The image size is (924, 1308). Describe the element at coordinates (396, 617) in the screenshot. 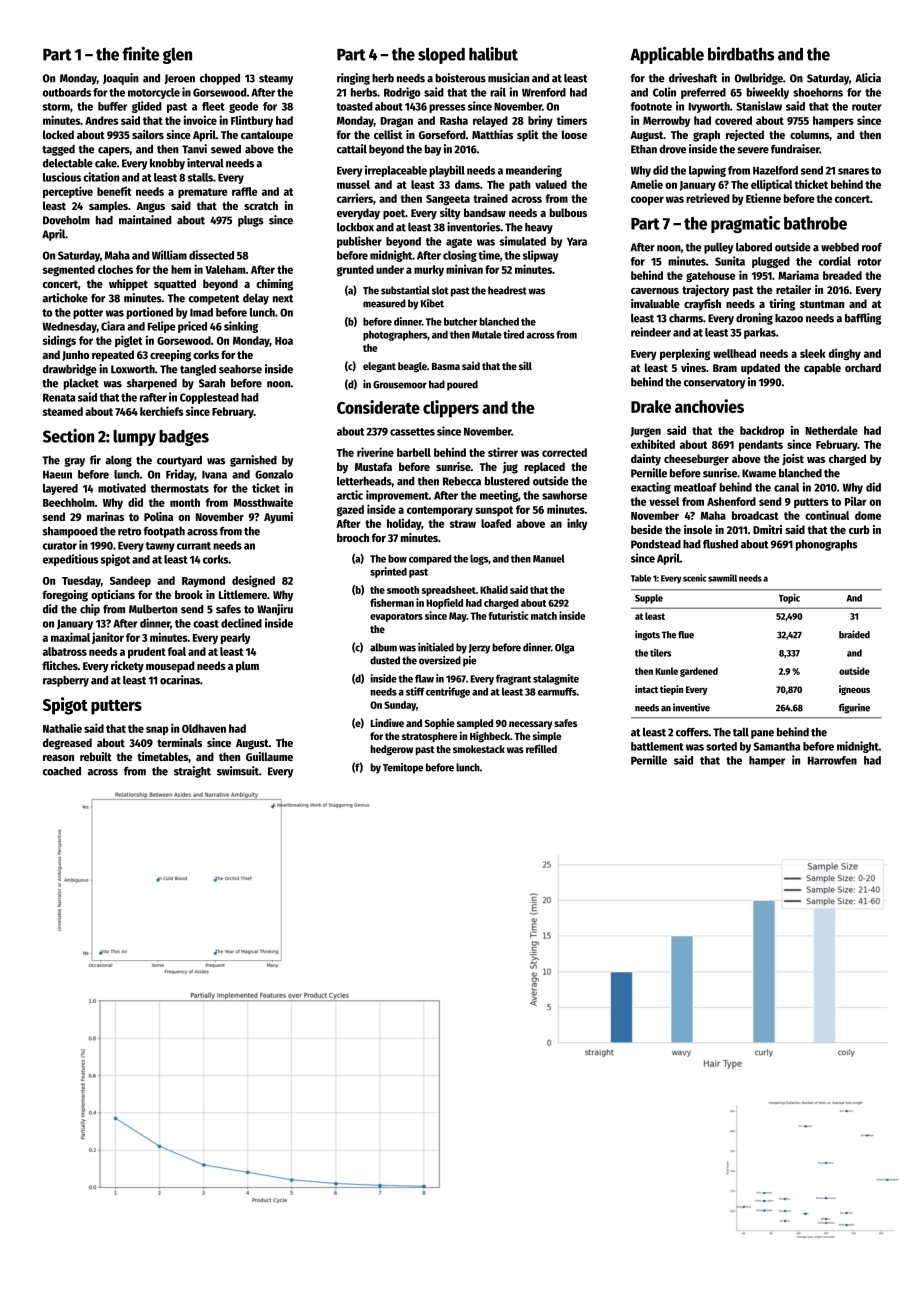

I see `evaporators` at that location.
